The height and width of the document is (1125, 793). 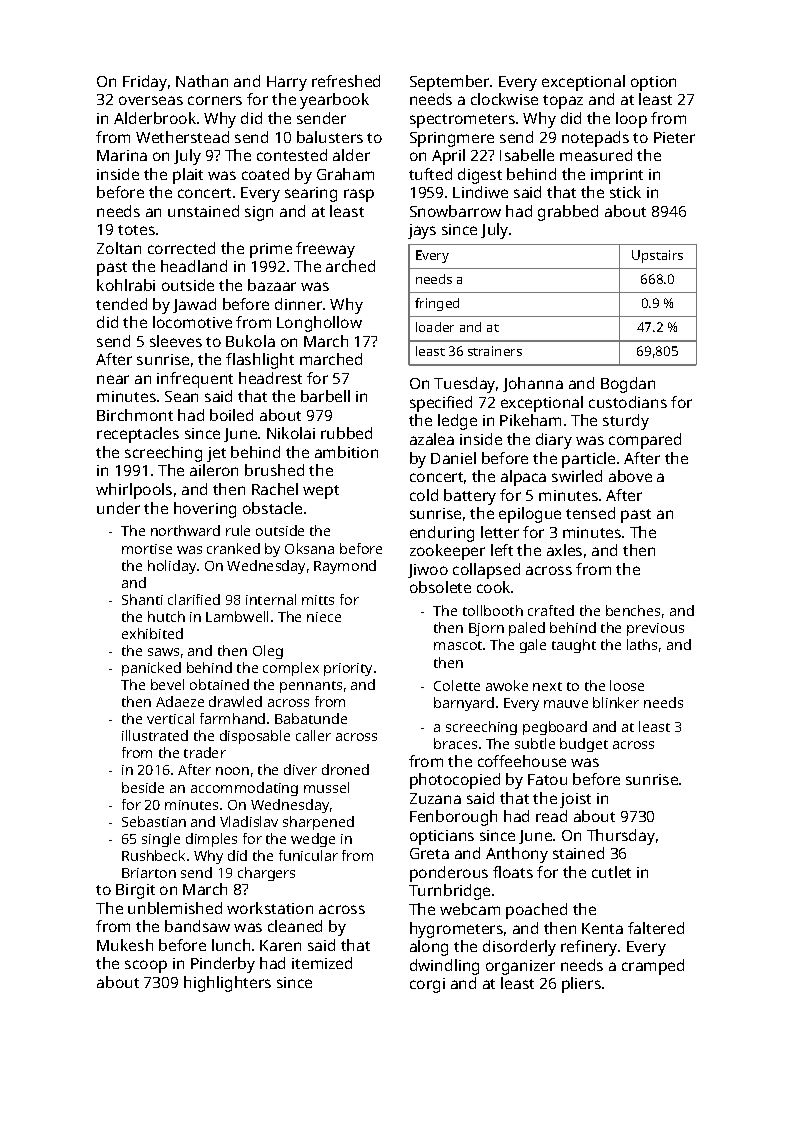 I want to click on Nathan, so click(x=202, y=81).
